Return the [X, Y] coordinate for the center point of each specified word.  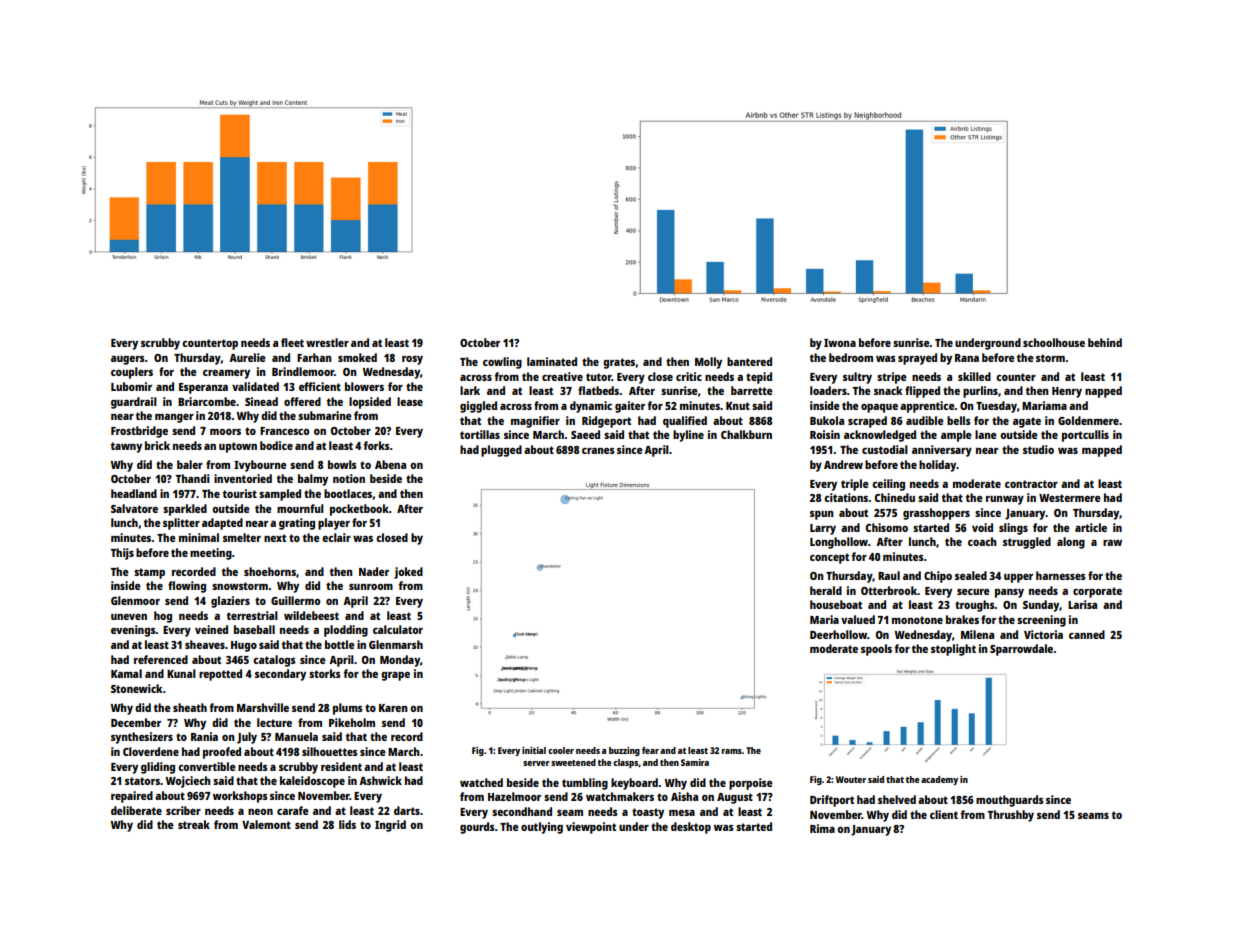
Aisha [684, 796]
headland [134, 493]
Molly [708, 363]
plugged [501, 451]
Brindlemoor [303, 371]
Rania [204, 736]
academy [939, 780]
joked [408, 573]
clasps [625, 763]
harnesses [1061, 575]
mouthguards [1010, 801]
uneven [129, 617]
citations [846, 497]
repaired [132, 797]
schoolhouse [1054, 342]
